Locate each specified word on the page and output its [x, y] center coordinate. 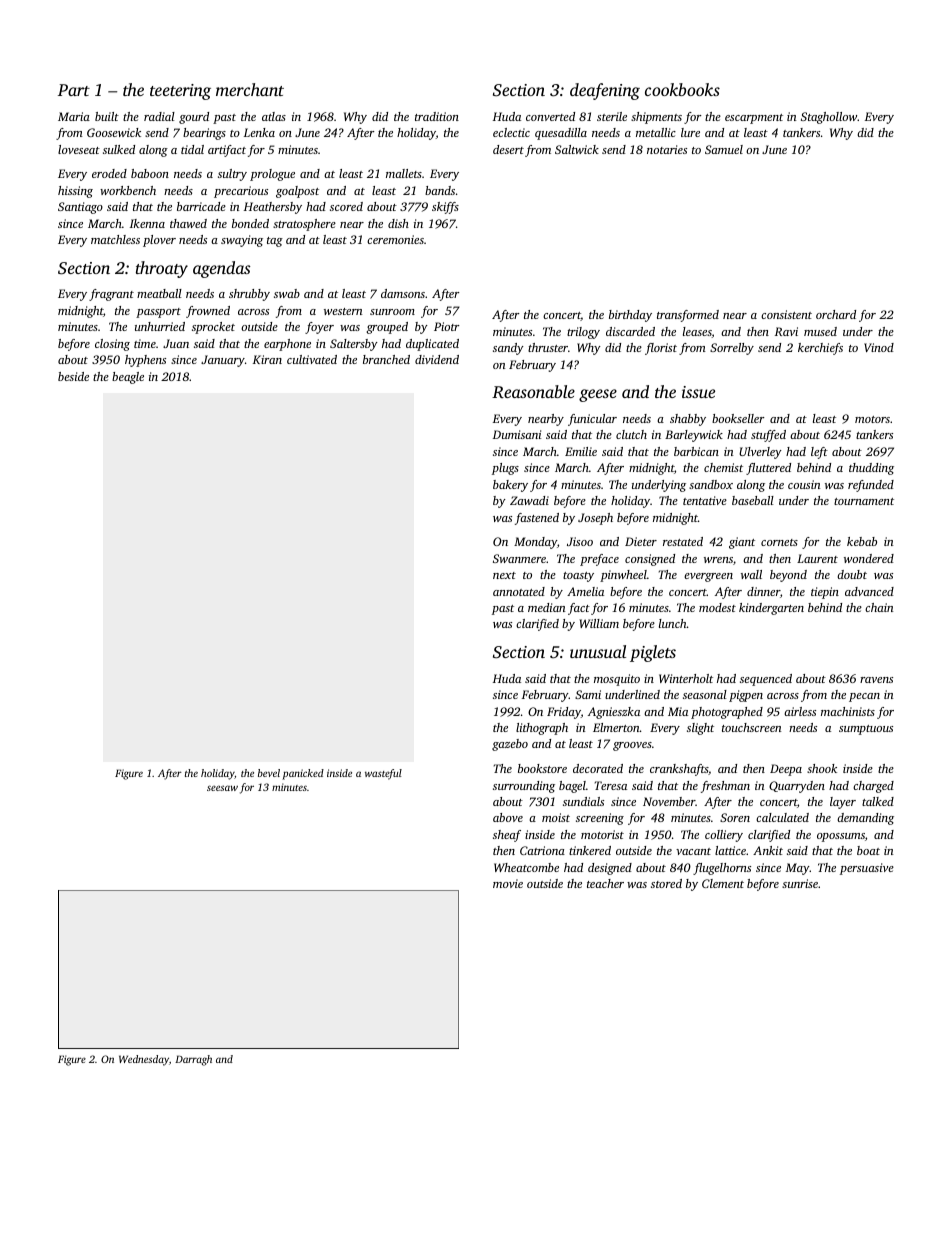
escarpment [754, 119]
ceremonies [395, 239]
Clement [723, 883]
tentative [705, 500]
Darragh [193, 1060]
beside [73, 376]
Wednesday [144, 1060]
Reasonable [533, 391]
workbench [128, 190]
